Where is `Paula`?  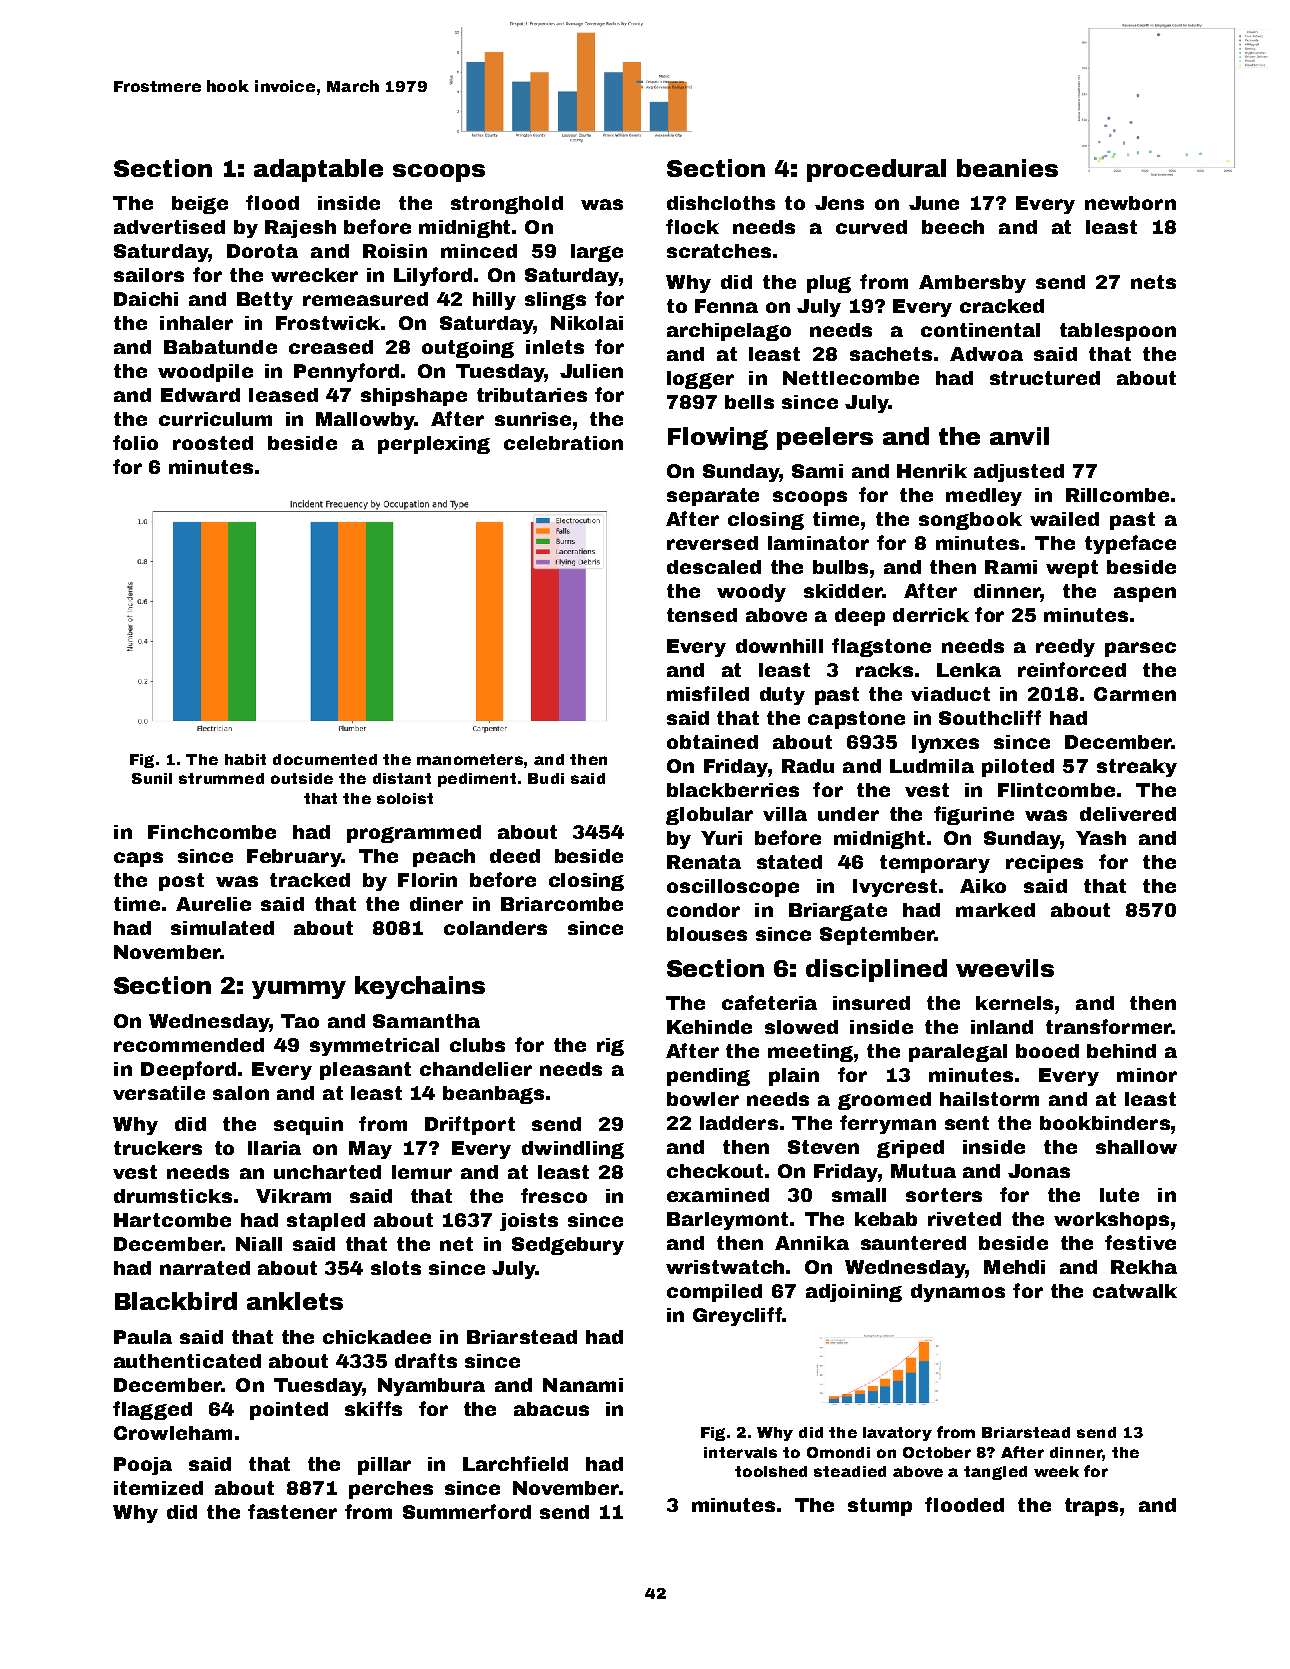
Paula is located at coordinates (143, 1337).
